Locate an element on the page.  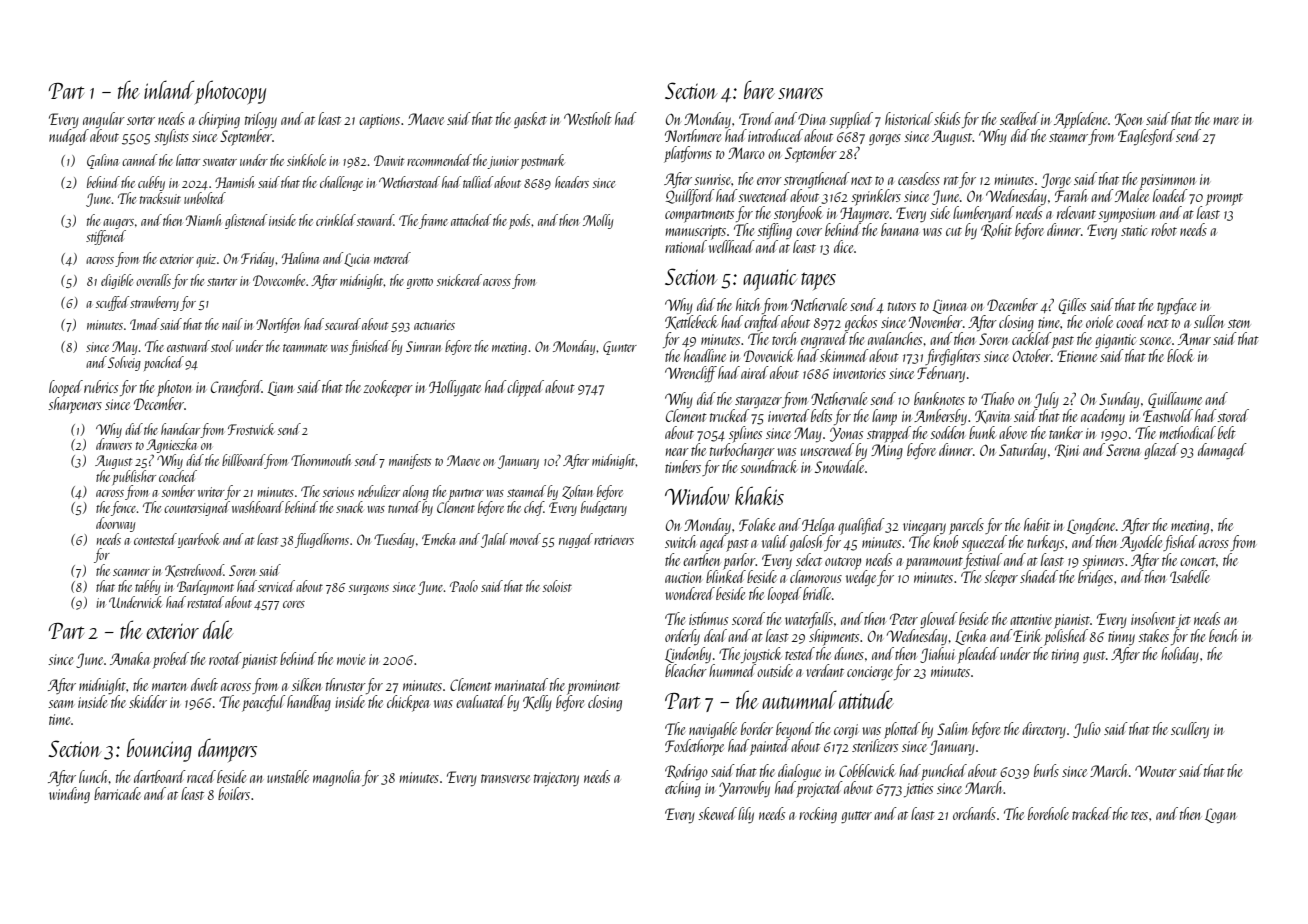
photocopy is located at coordinates (230, 92).
